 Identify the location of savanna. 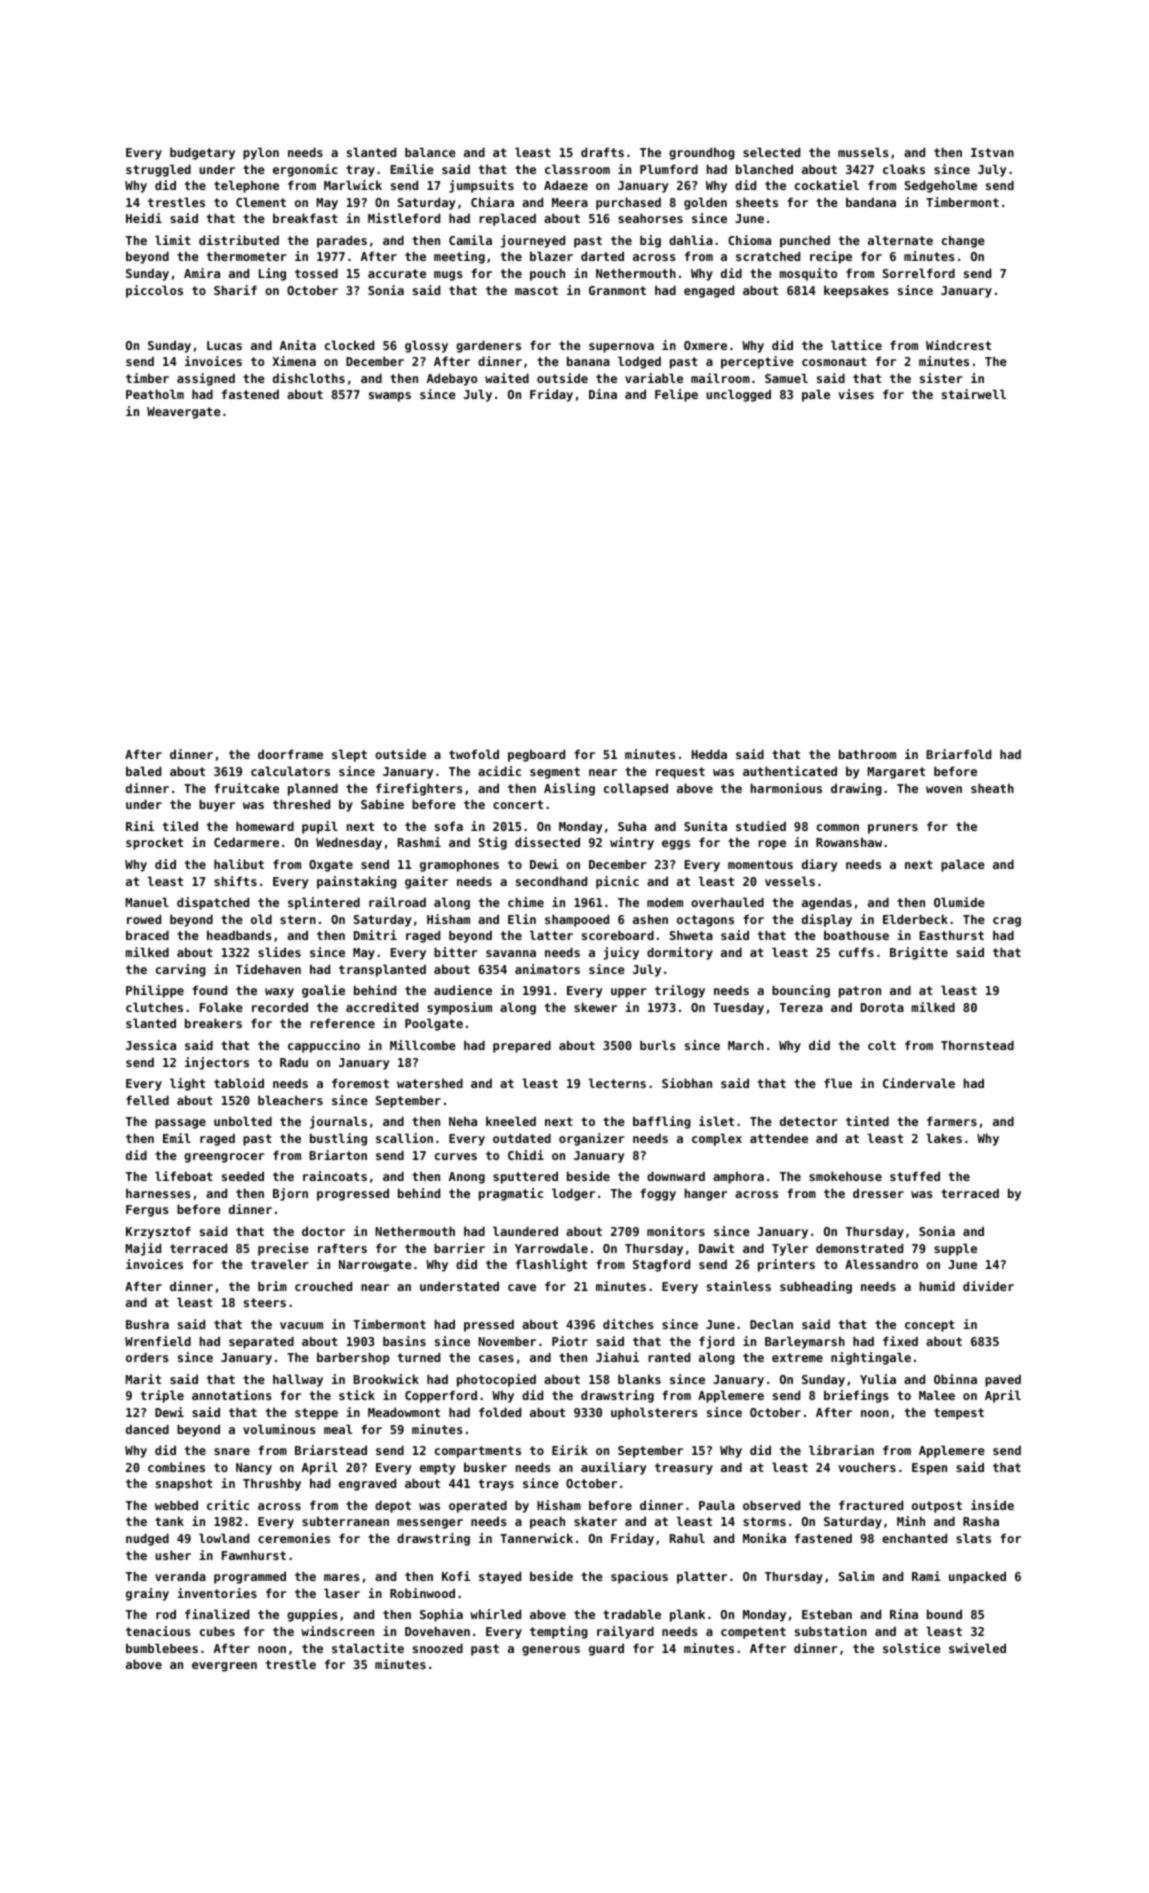
(511, 953).
